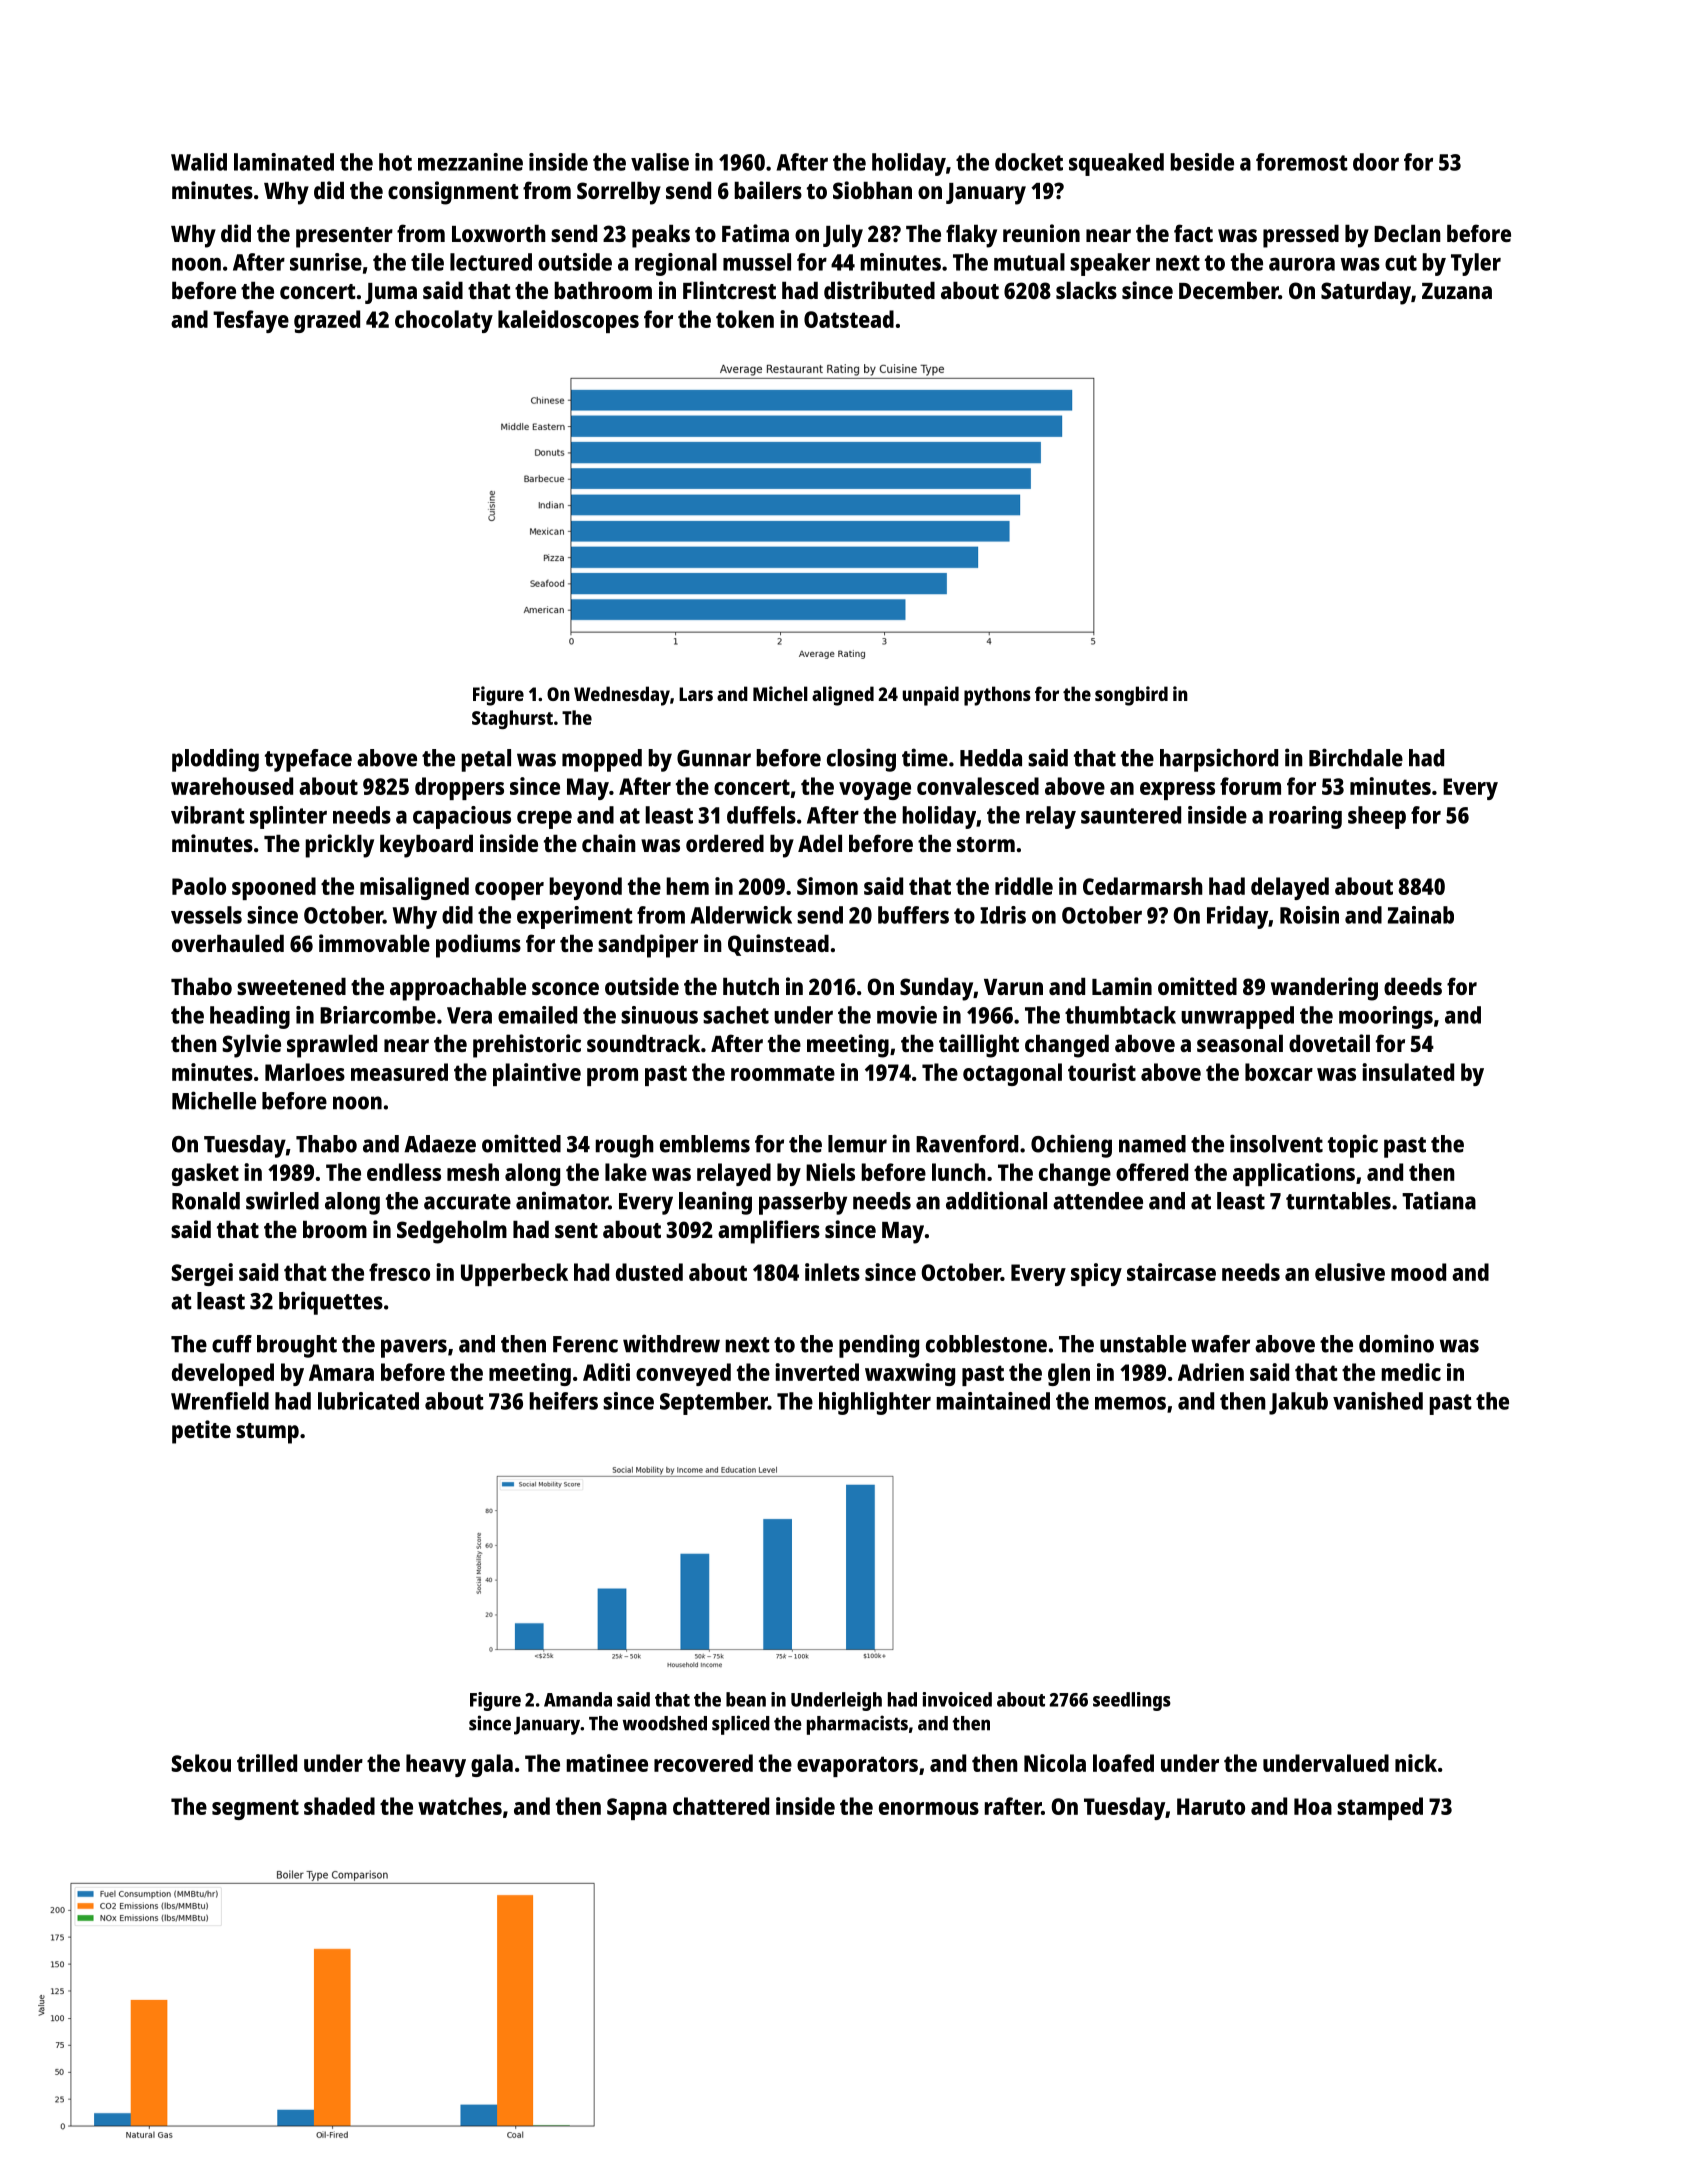 The height and width of the screenshot is (2178, 1683). Describe the element at coordinates (660, 162) in the screenshot. I see `valise` at that location.
